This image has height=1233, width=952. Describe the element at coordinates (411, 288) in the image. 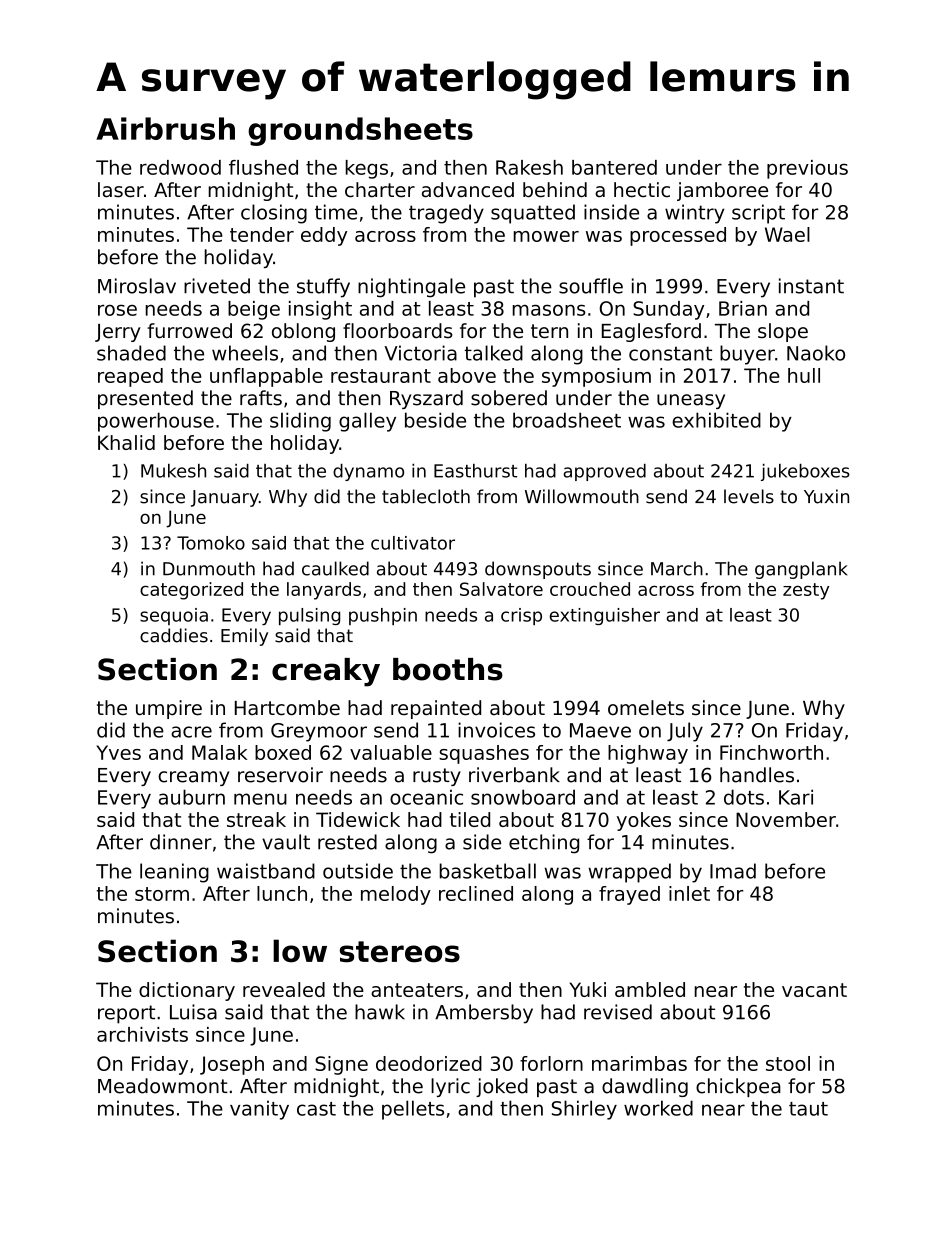

I see `nightingale` at that location.
